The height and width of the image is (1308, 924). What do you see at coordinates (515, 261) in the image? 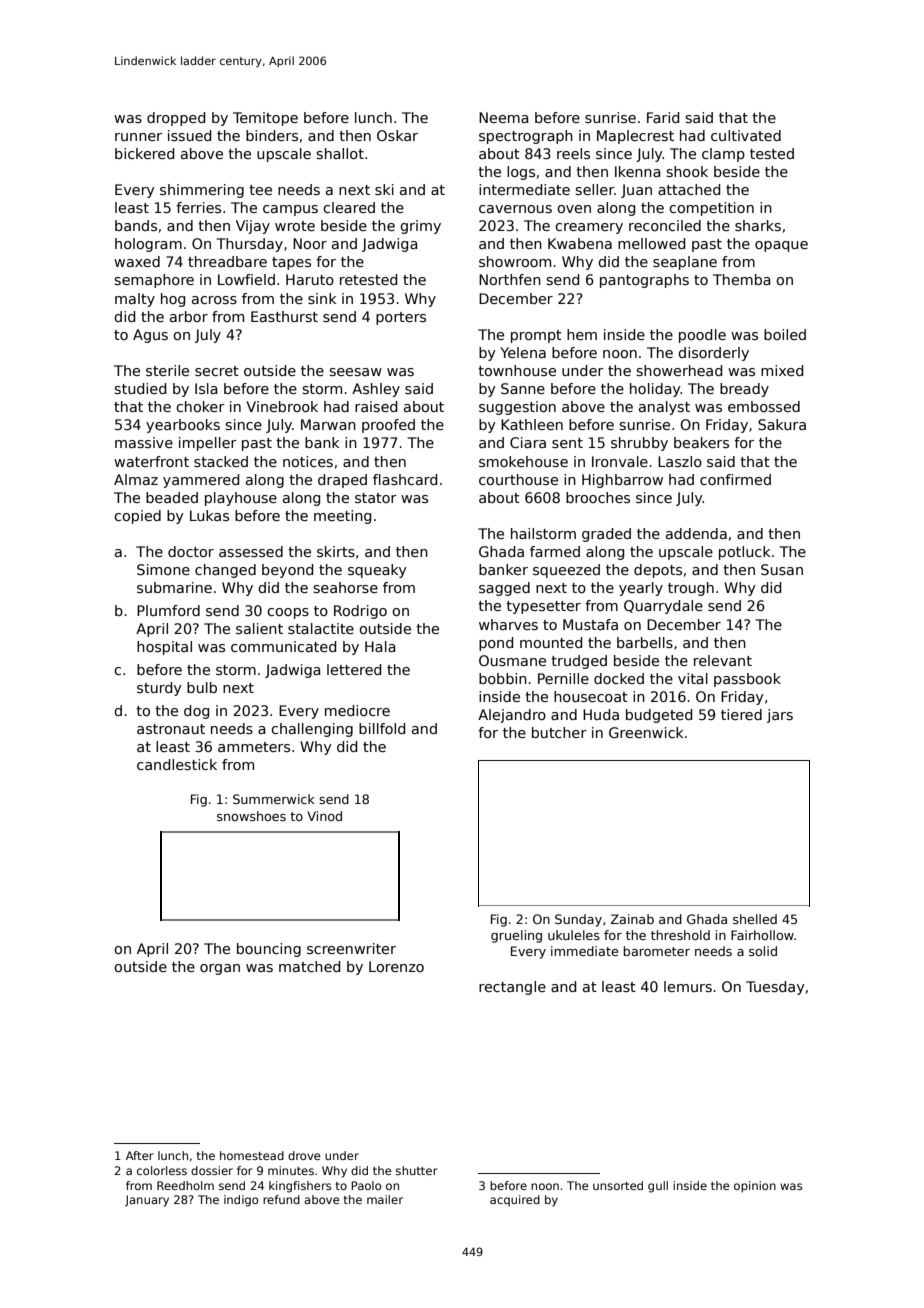
I see `showroom` at bounding box center [515, 261].
